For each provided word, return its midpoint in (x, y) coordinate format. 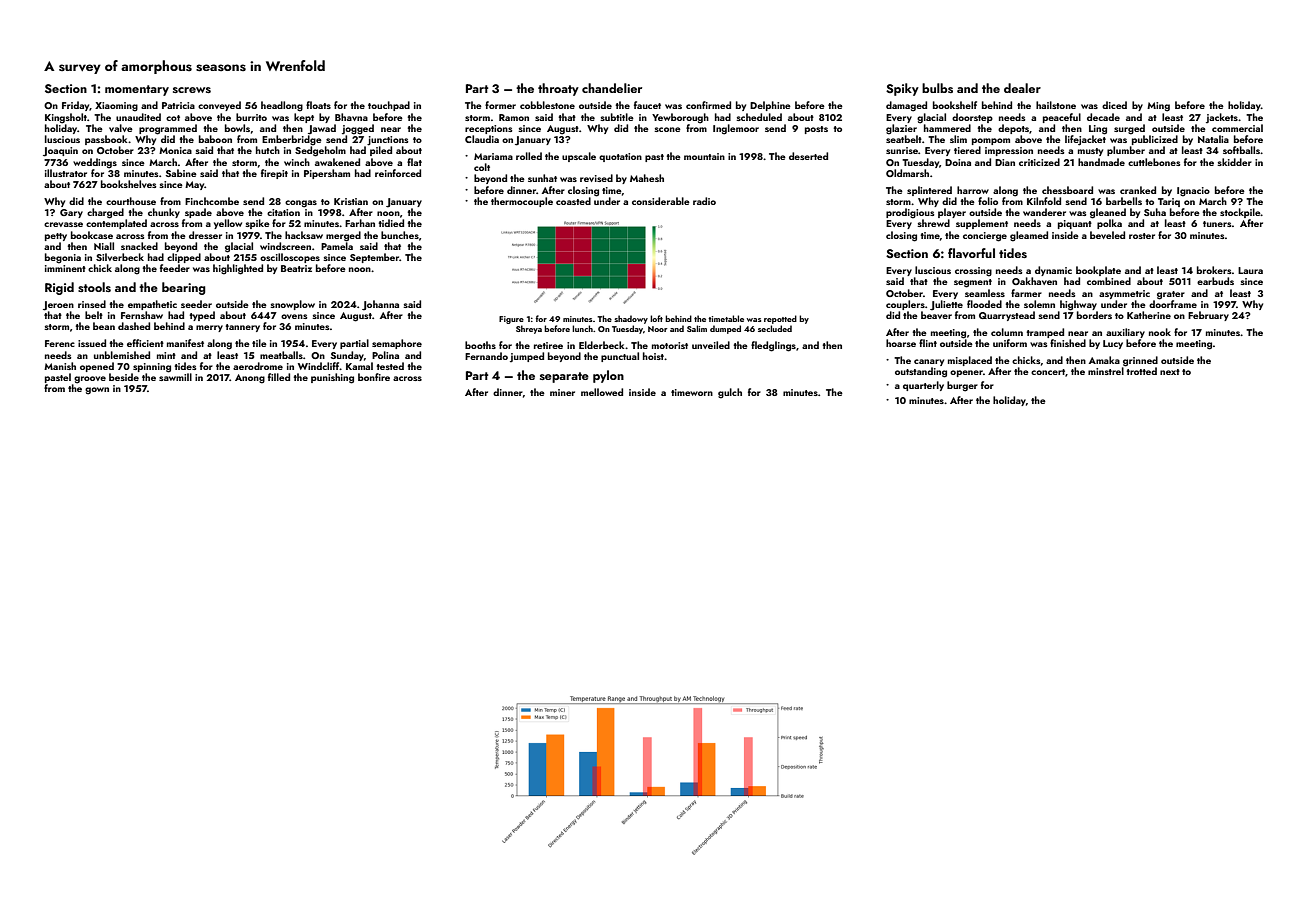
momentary (137, 90)
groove (90, 380)
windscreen (285, 246)
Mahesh (647, 178)
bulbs (937, 88)
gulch (730, 393)
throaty (558, 89)
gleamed (1029, 236)
